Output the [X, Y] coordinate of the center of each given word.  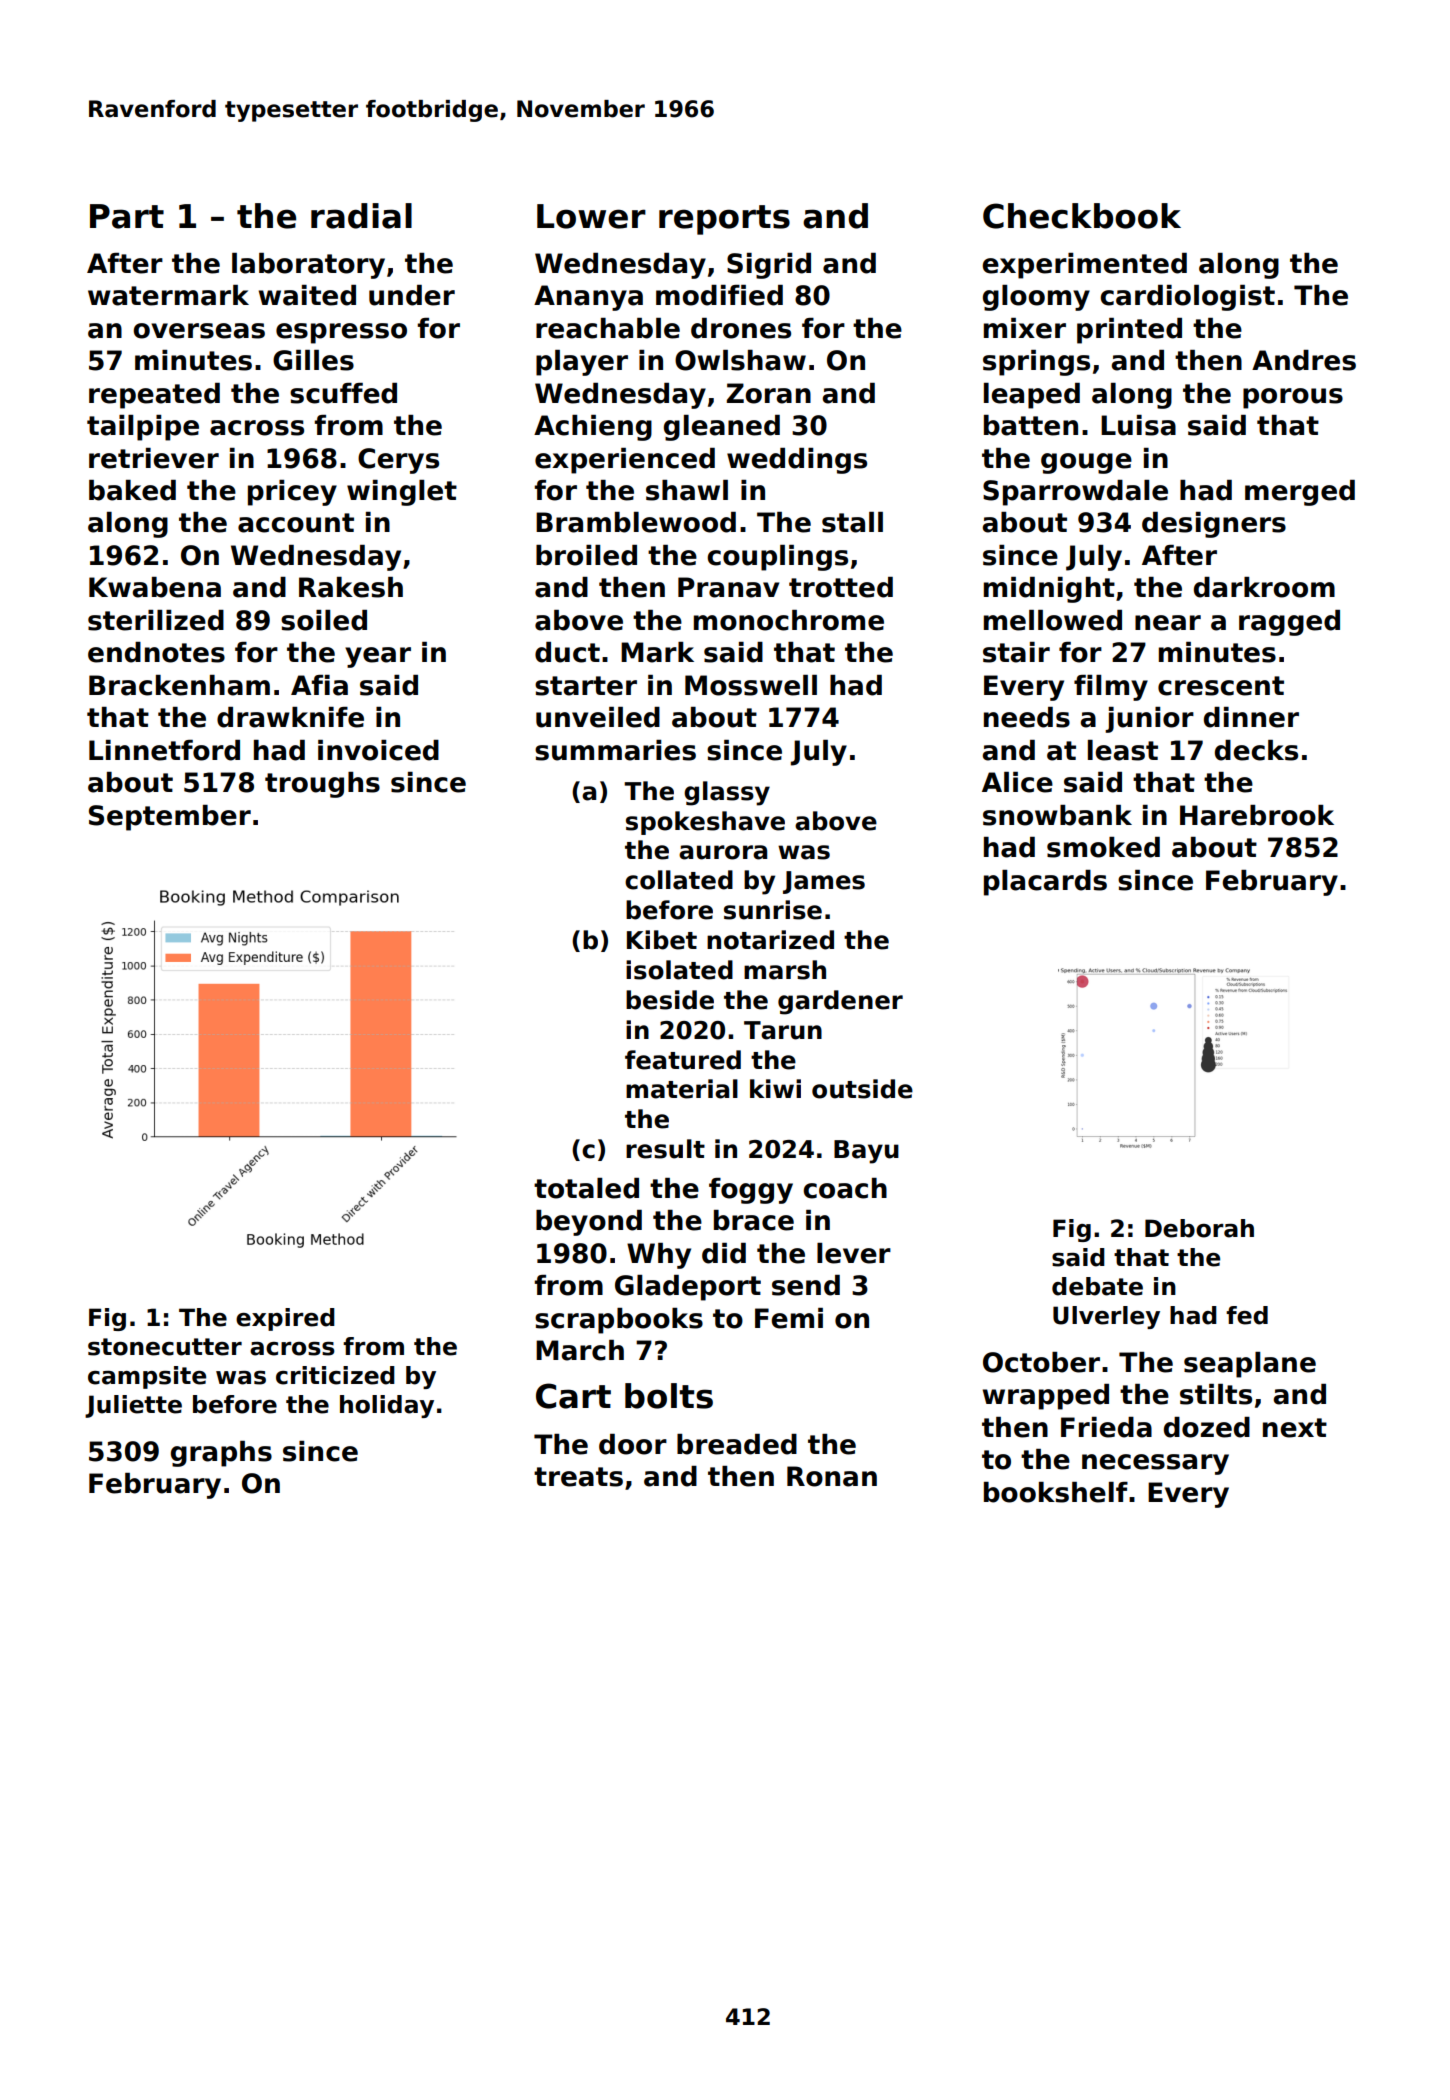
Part [127, 216]
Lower [591, 216]
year [378, 657]
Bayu [866, 1152]
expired [285, 1319]
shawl [687, 490]
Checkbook [1082, 216]
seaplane [1250, 1365]
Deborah [1199, 1228]
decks [1256, 750]
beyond [589, 1223]
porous [1293, 398]
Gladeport [688, 1288]
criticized [335, 1375]
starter [586, 686]
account [296, 523]
